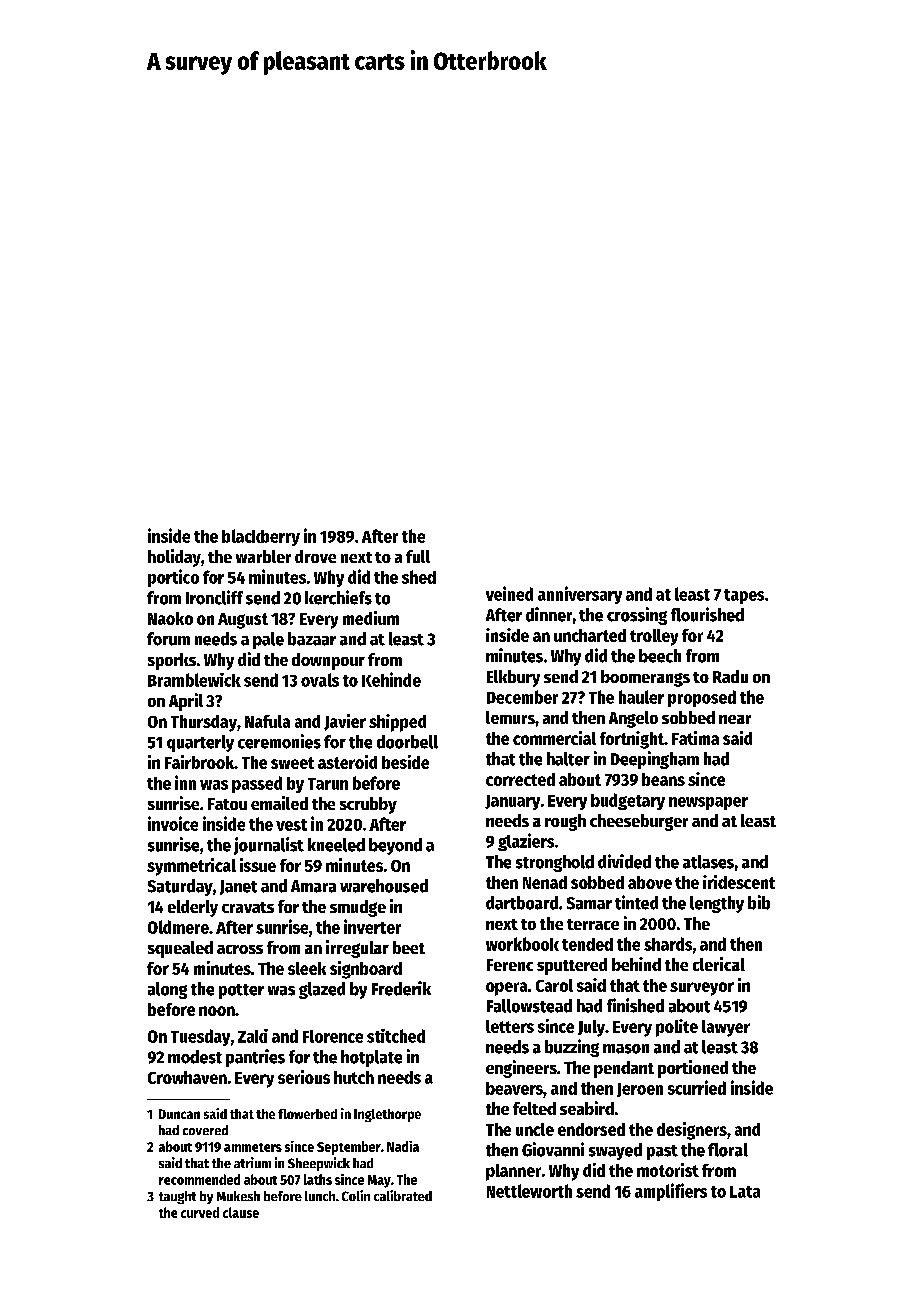  I want to click on holiday, so click(174, 558).
